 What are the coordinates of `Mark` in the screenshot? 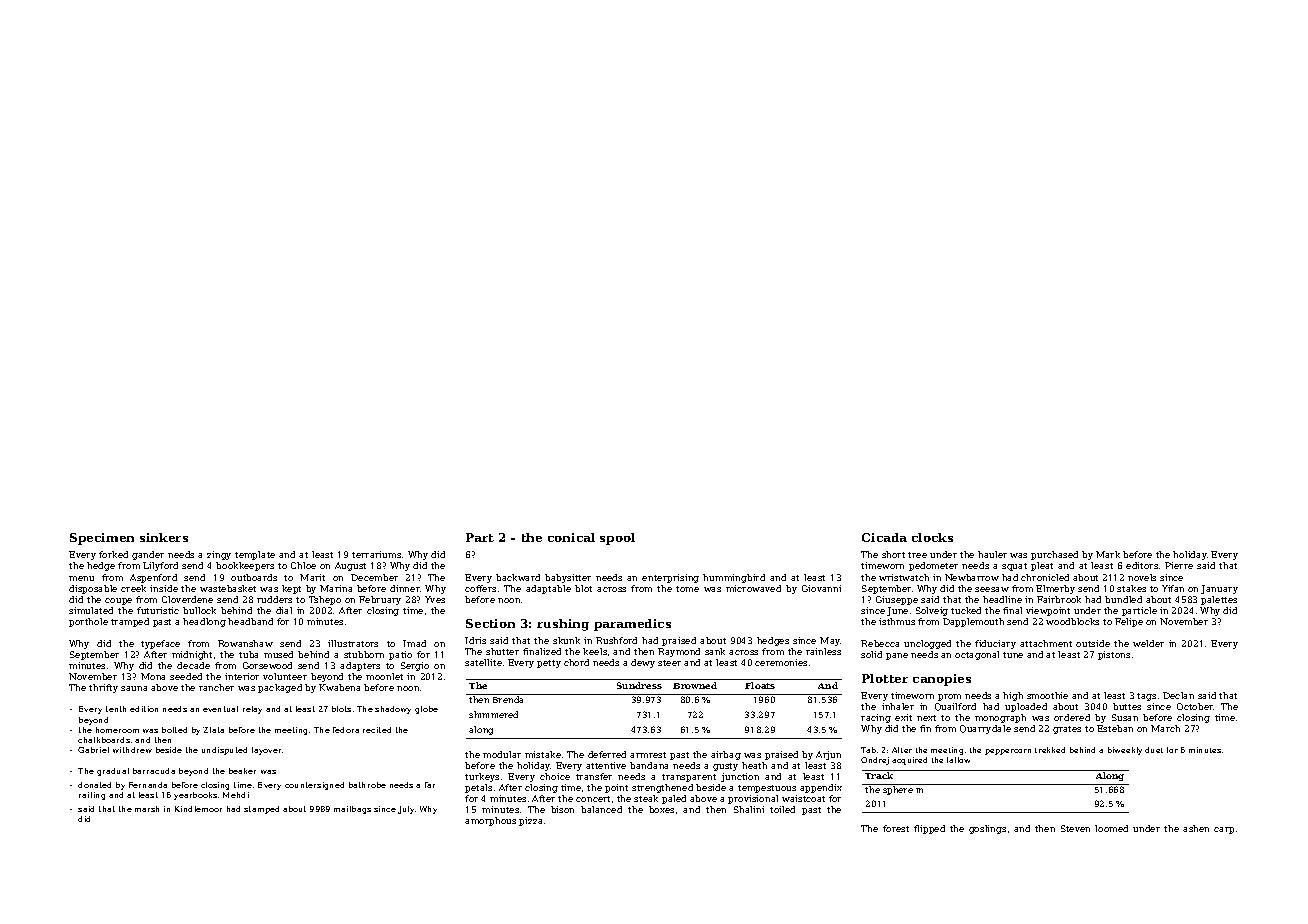 It's located at (1108, 554).
